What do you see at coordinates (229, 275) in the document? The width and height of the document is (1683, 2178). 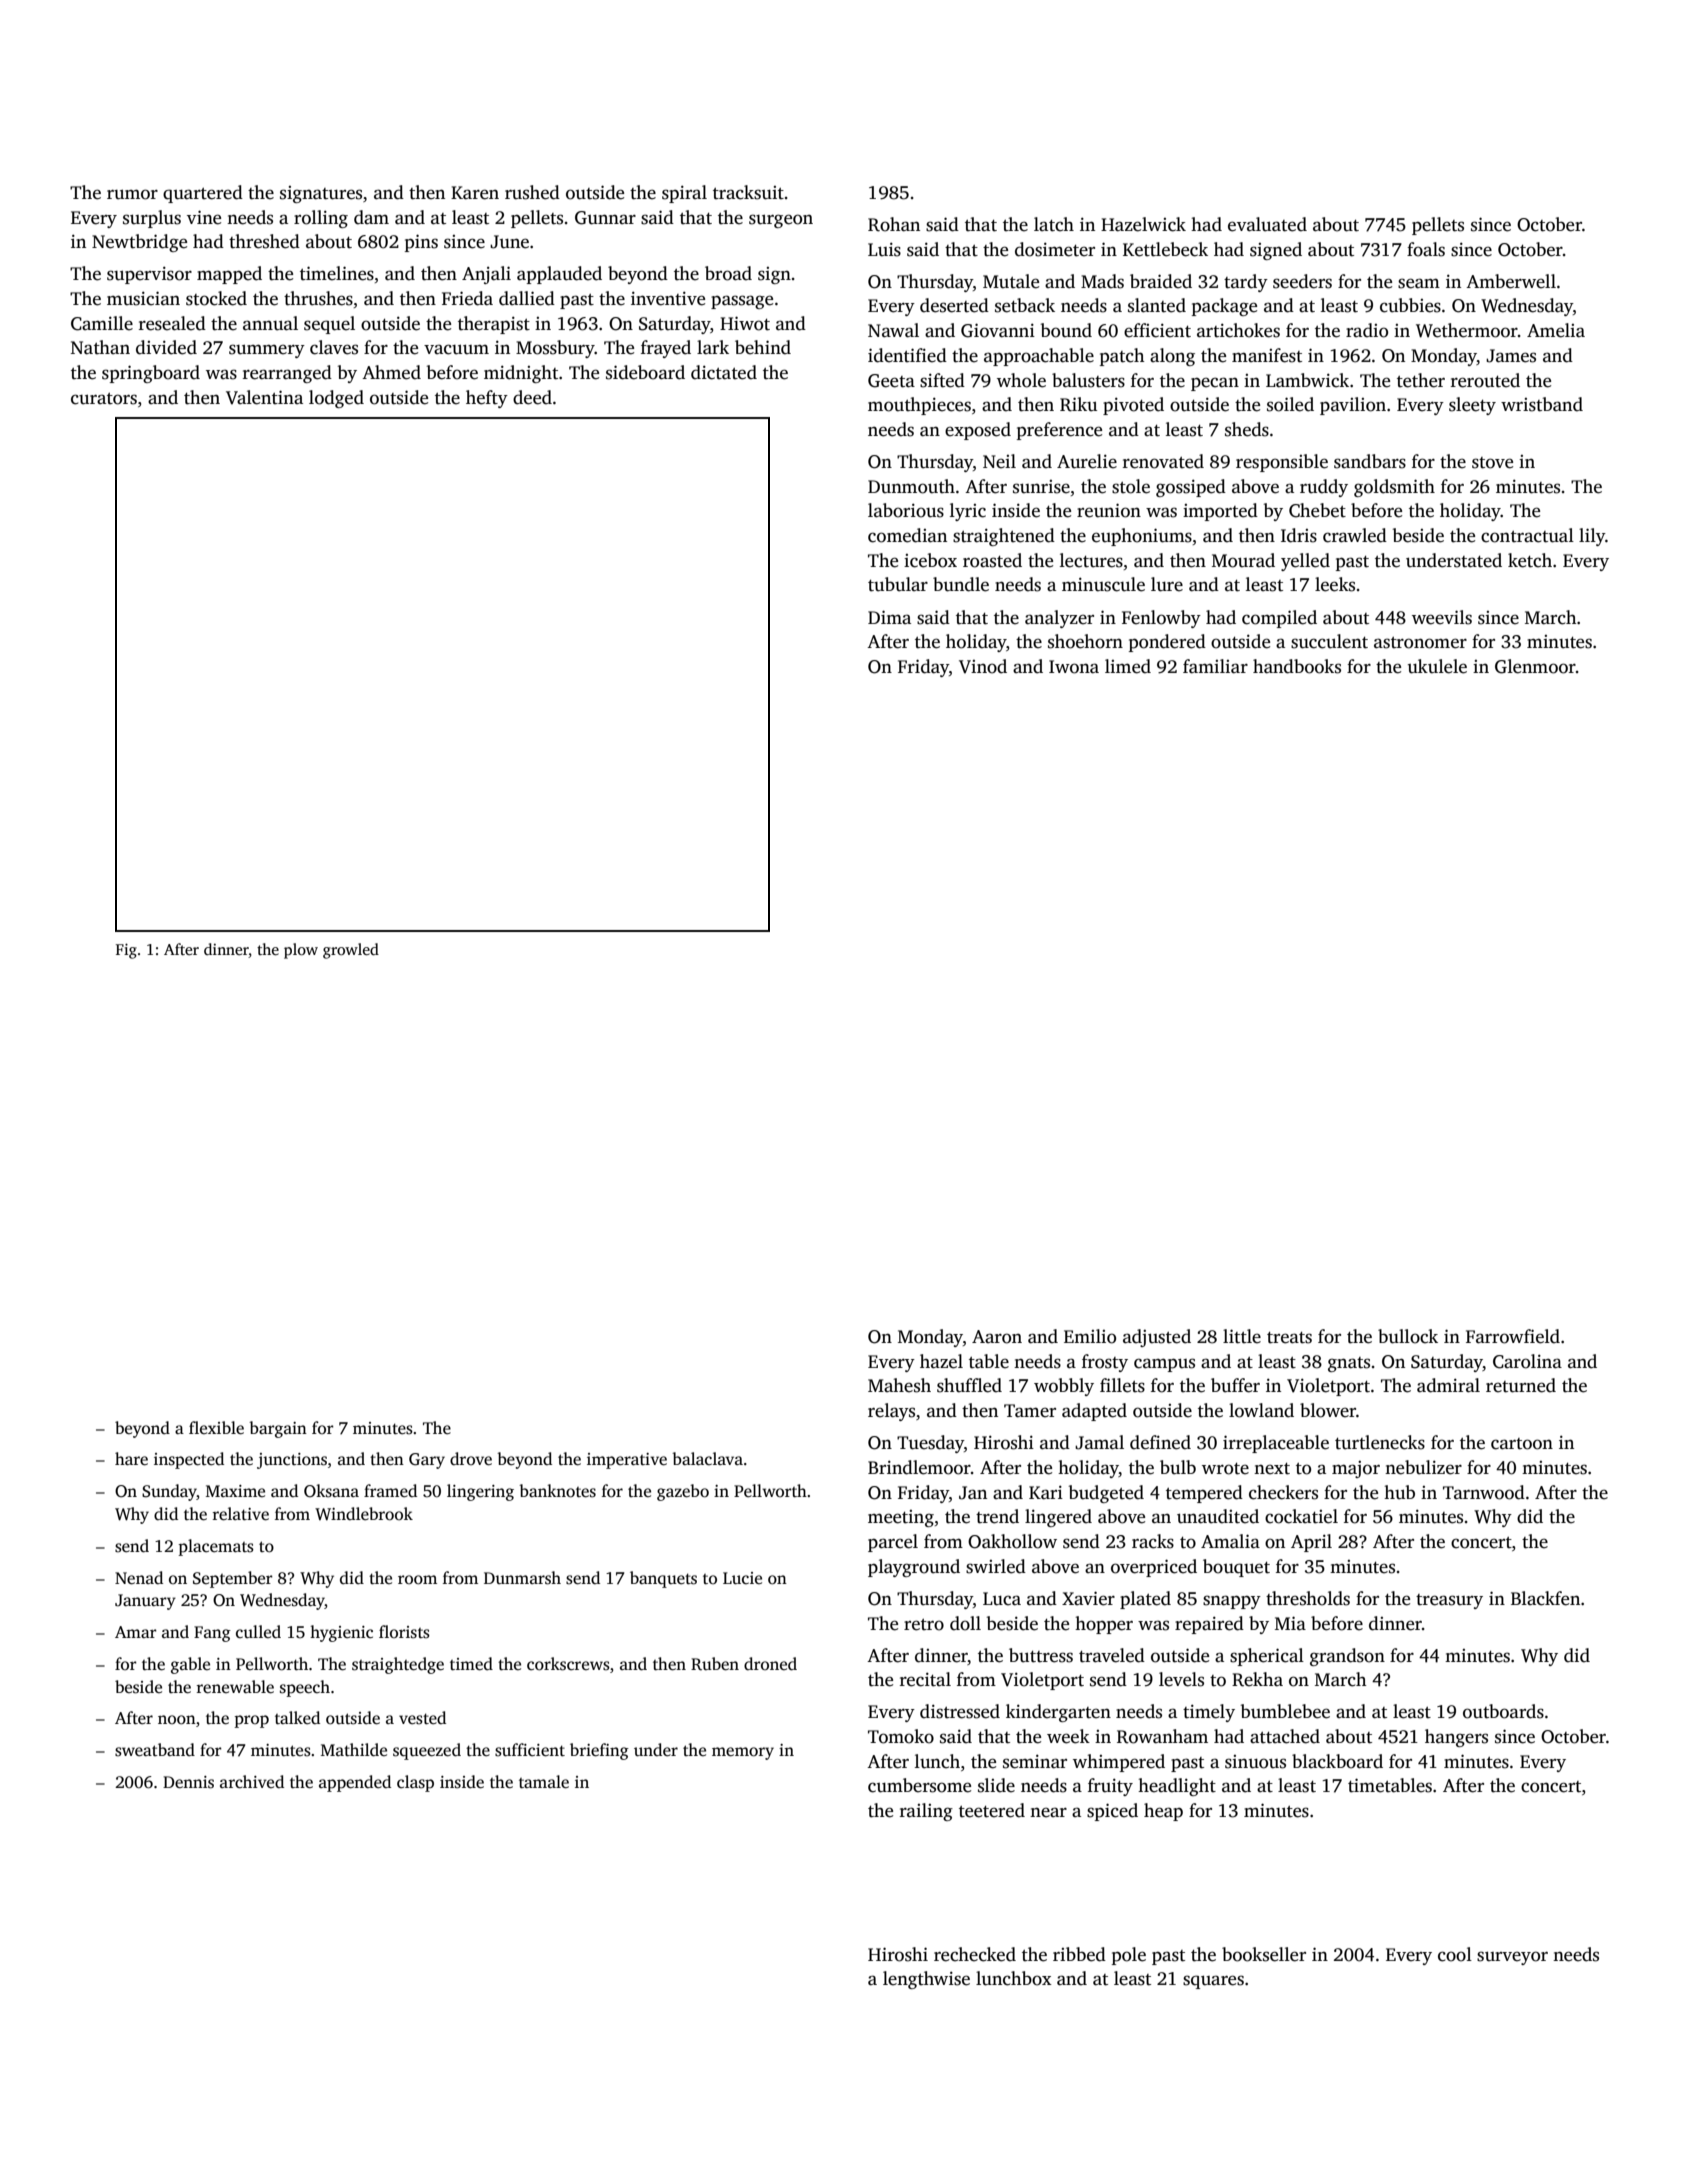 I see `mapped` at bounding box center [229, 275].
